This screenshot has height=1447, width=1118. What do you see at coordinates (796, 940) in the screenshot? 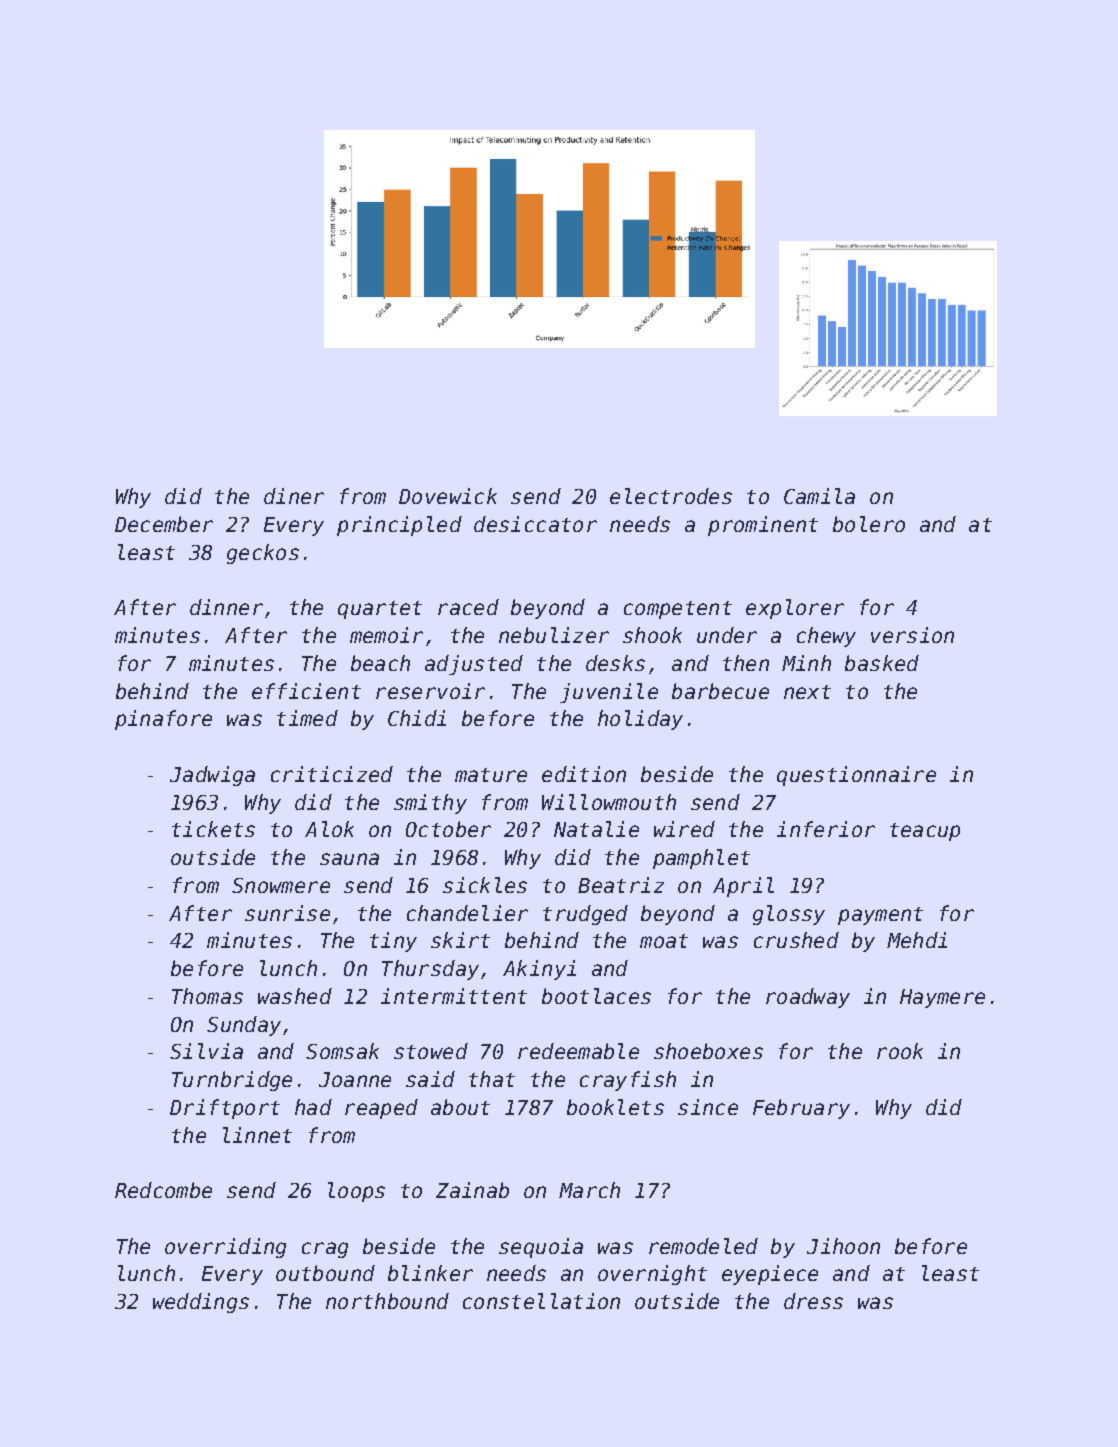
I see `crushed` at bounding box center [796, 940].
